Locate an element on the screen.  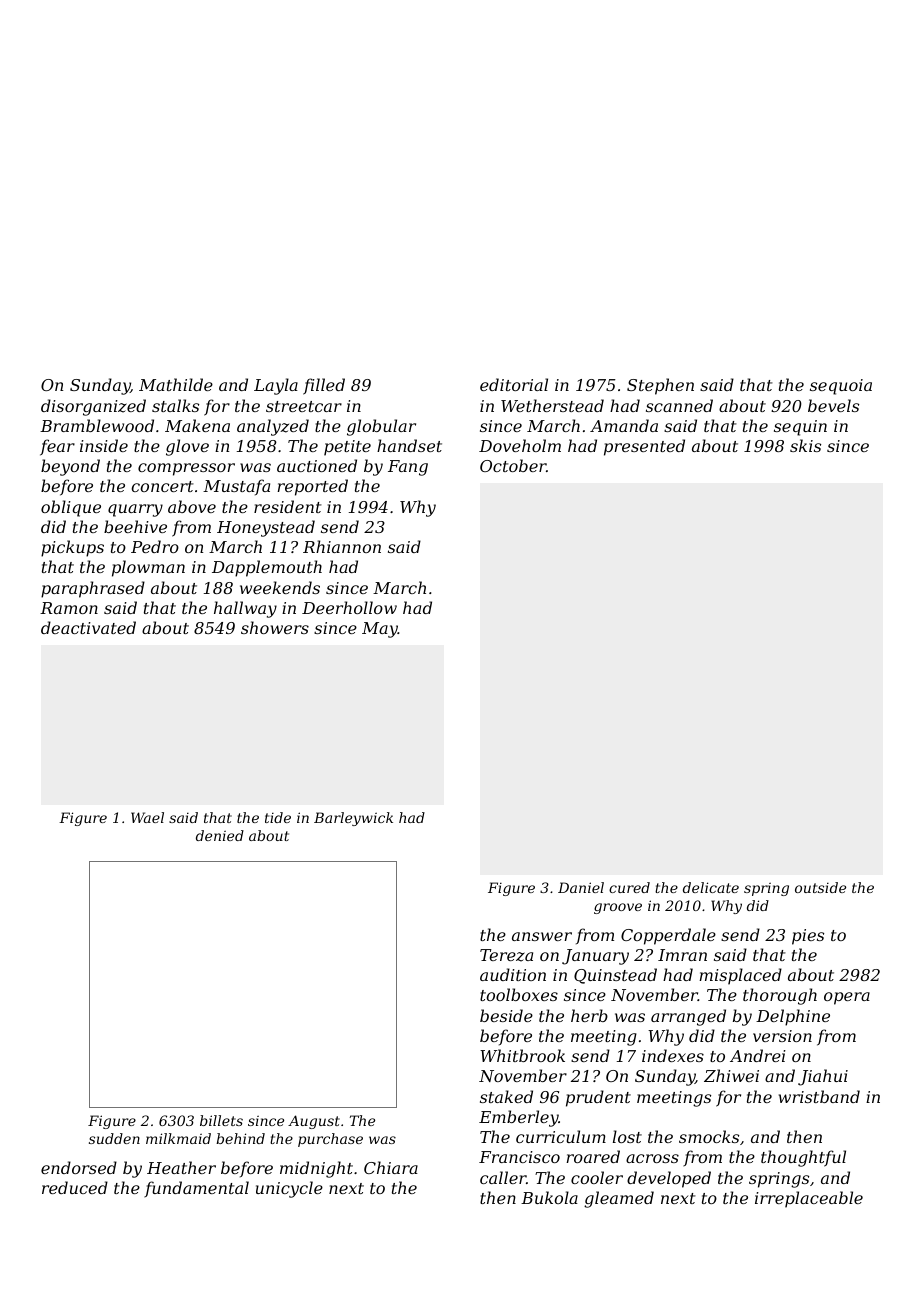
May is located at coordinates (380, 630).
